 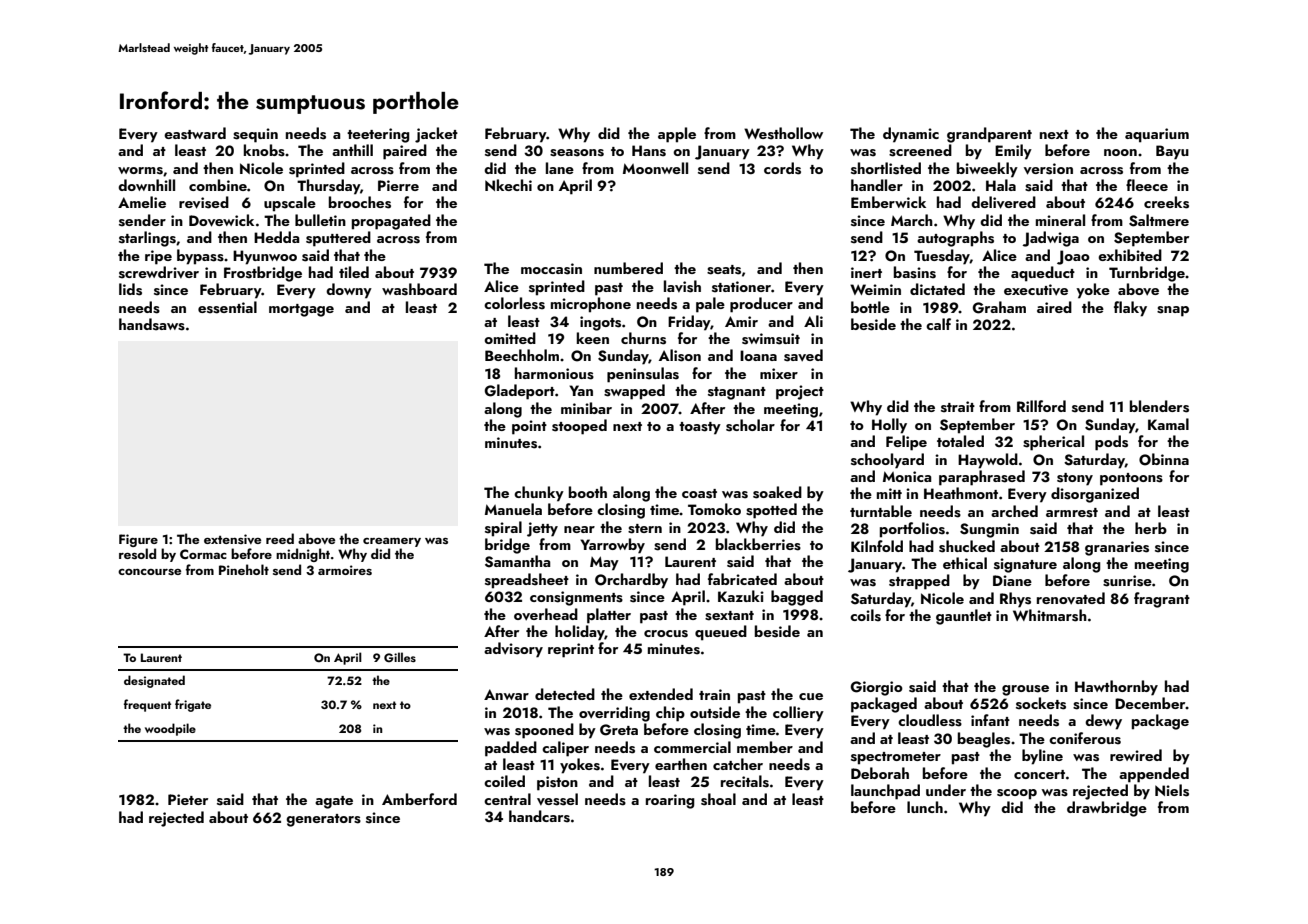 What do you see at coordinates (586, 408) in the image?
I see `minibar` at bounding box center [586, 408].
